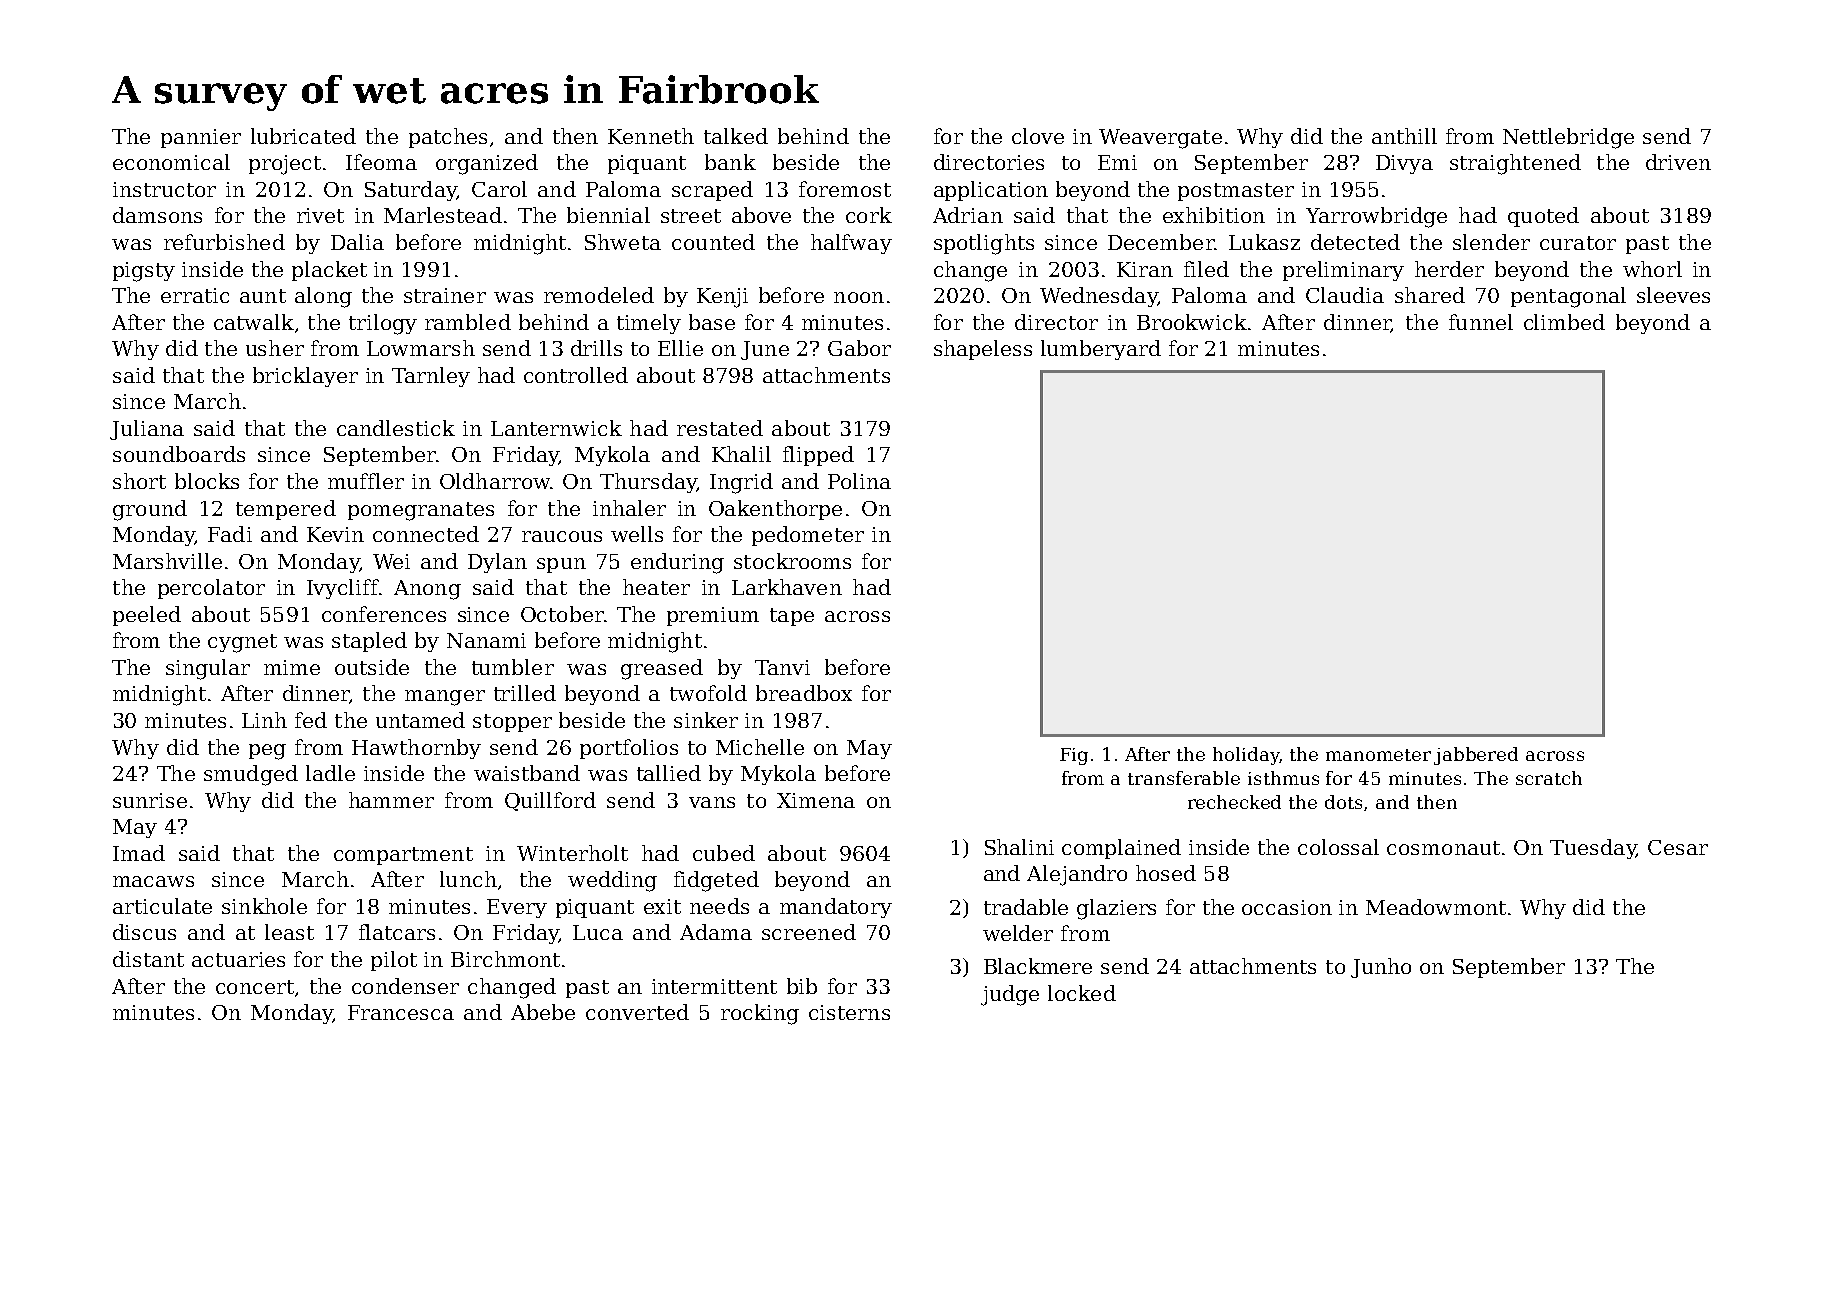 The height and width of the screenshot is (1290, 1824). What do you see at coordinates (816, 800) in the screenshot?
I see `Ximena` at bounding box center [816, 800].
